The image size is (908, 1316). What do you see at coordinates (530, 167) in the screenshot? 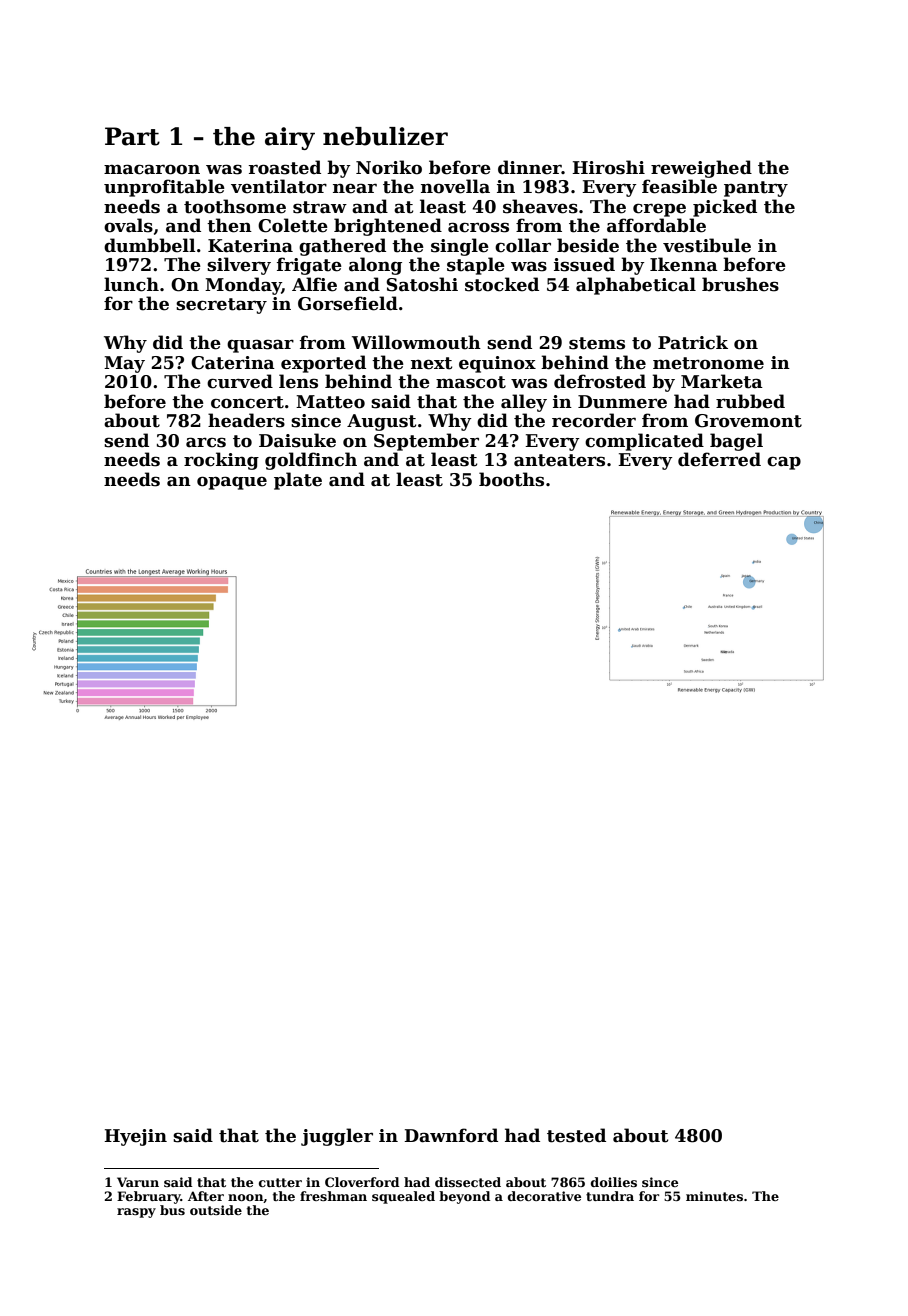
I see `dinner` at bounding box center [530, 167].
